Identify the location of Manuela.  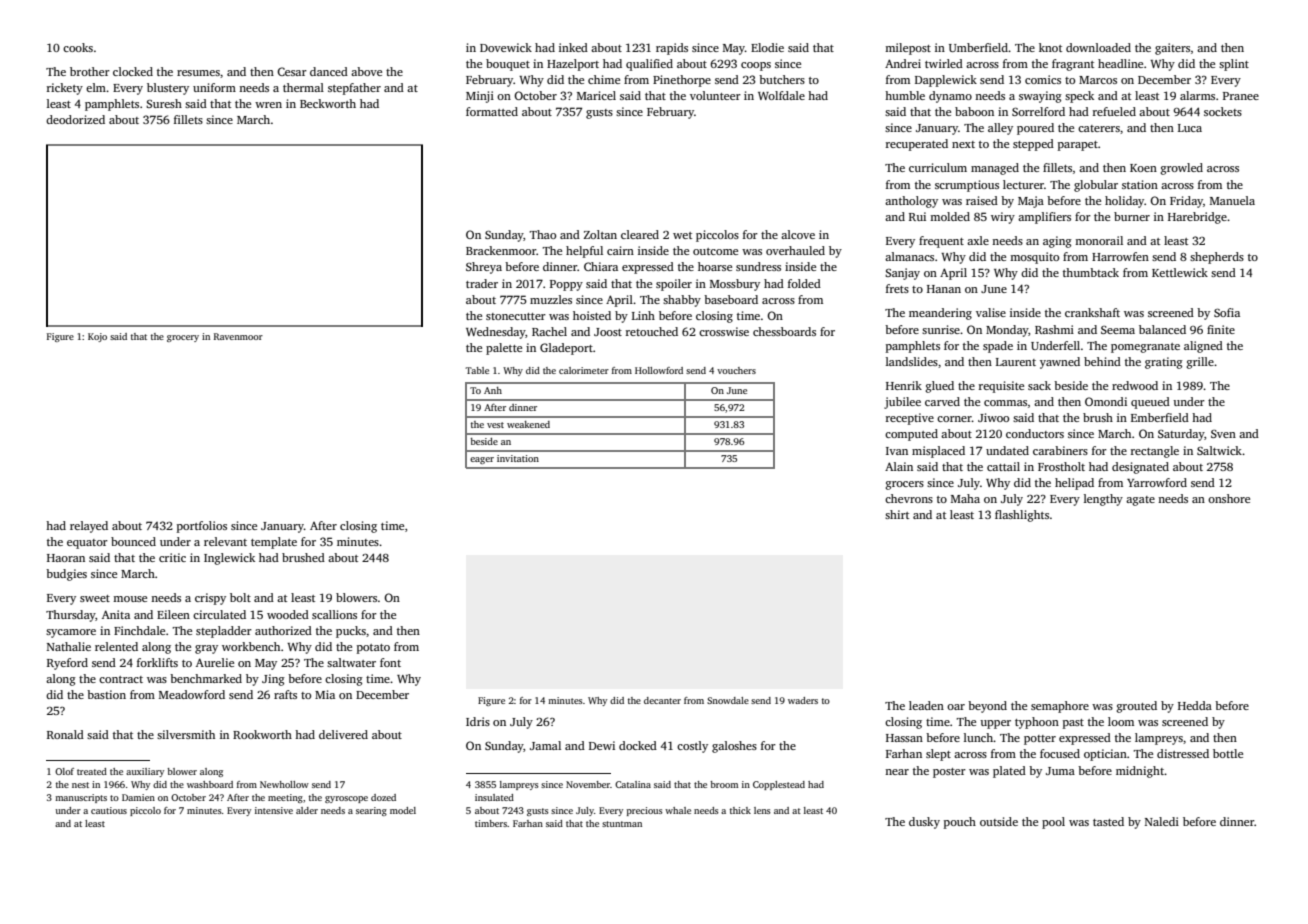
(1232, 200).
